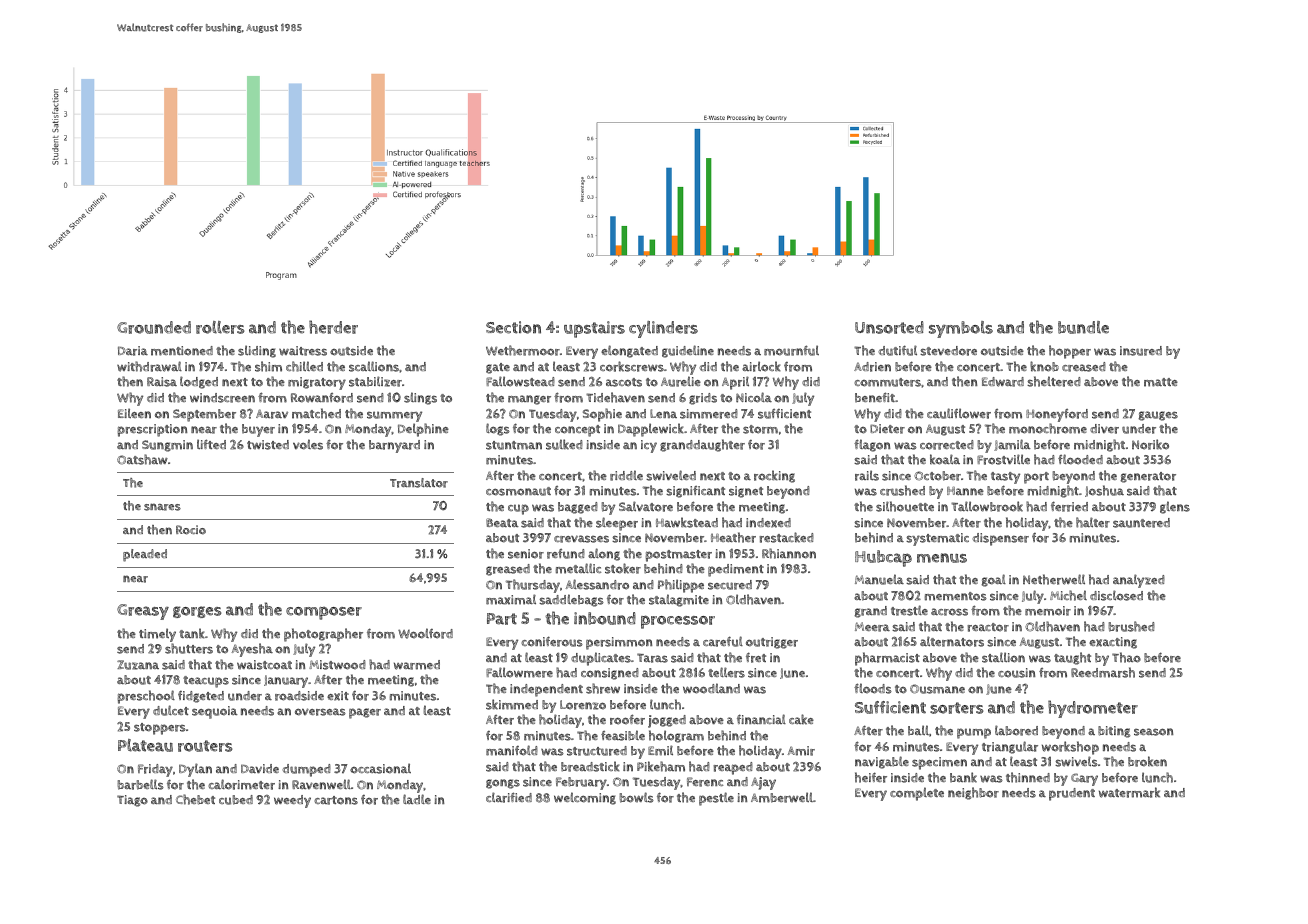 The image size is (1308, 924). Describe the element at coordinates (236, 800) in the screenshot. I see `cubed` at that location.
